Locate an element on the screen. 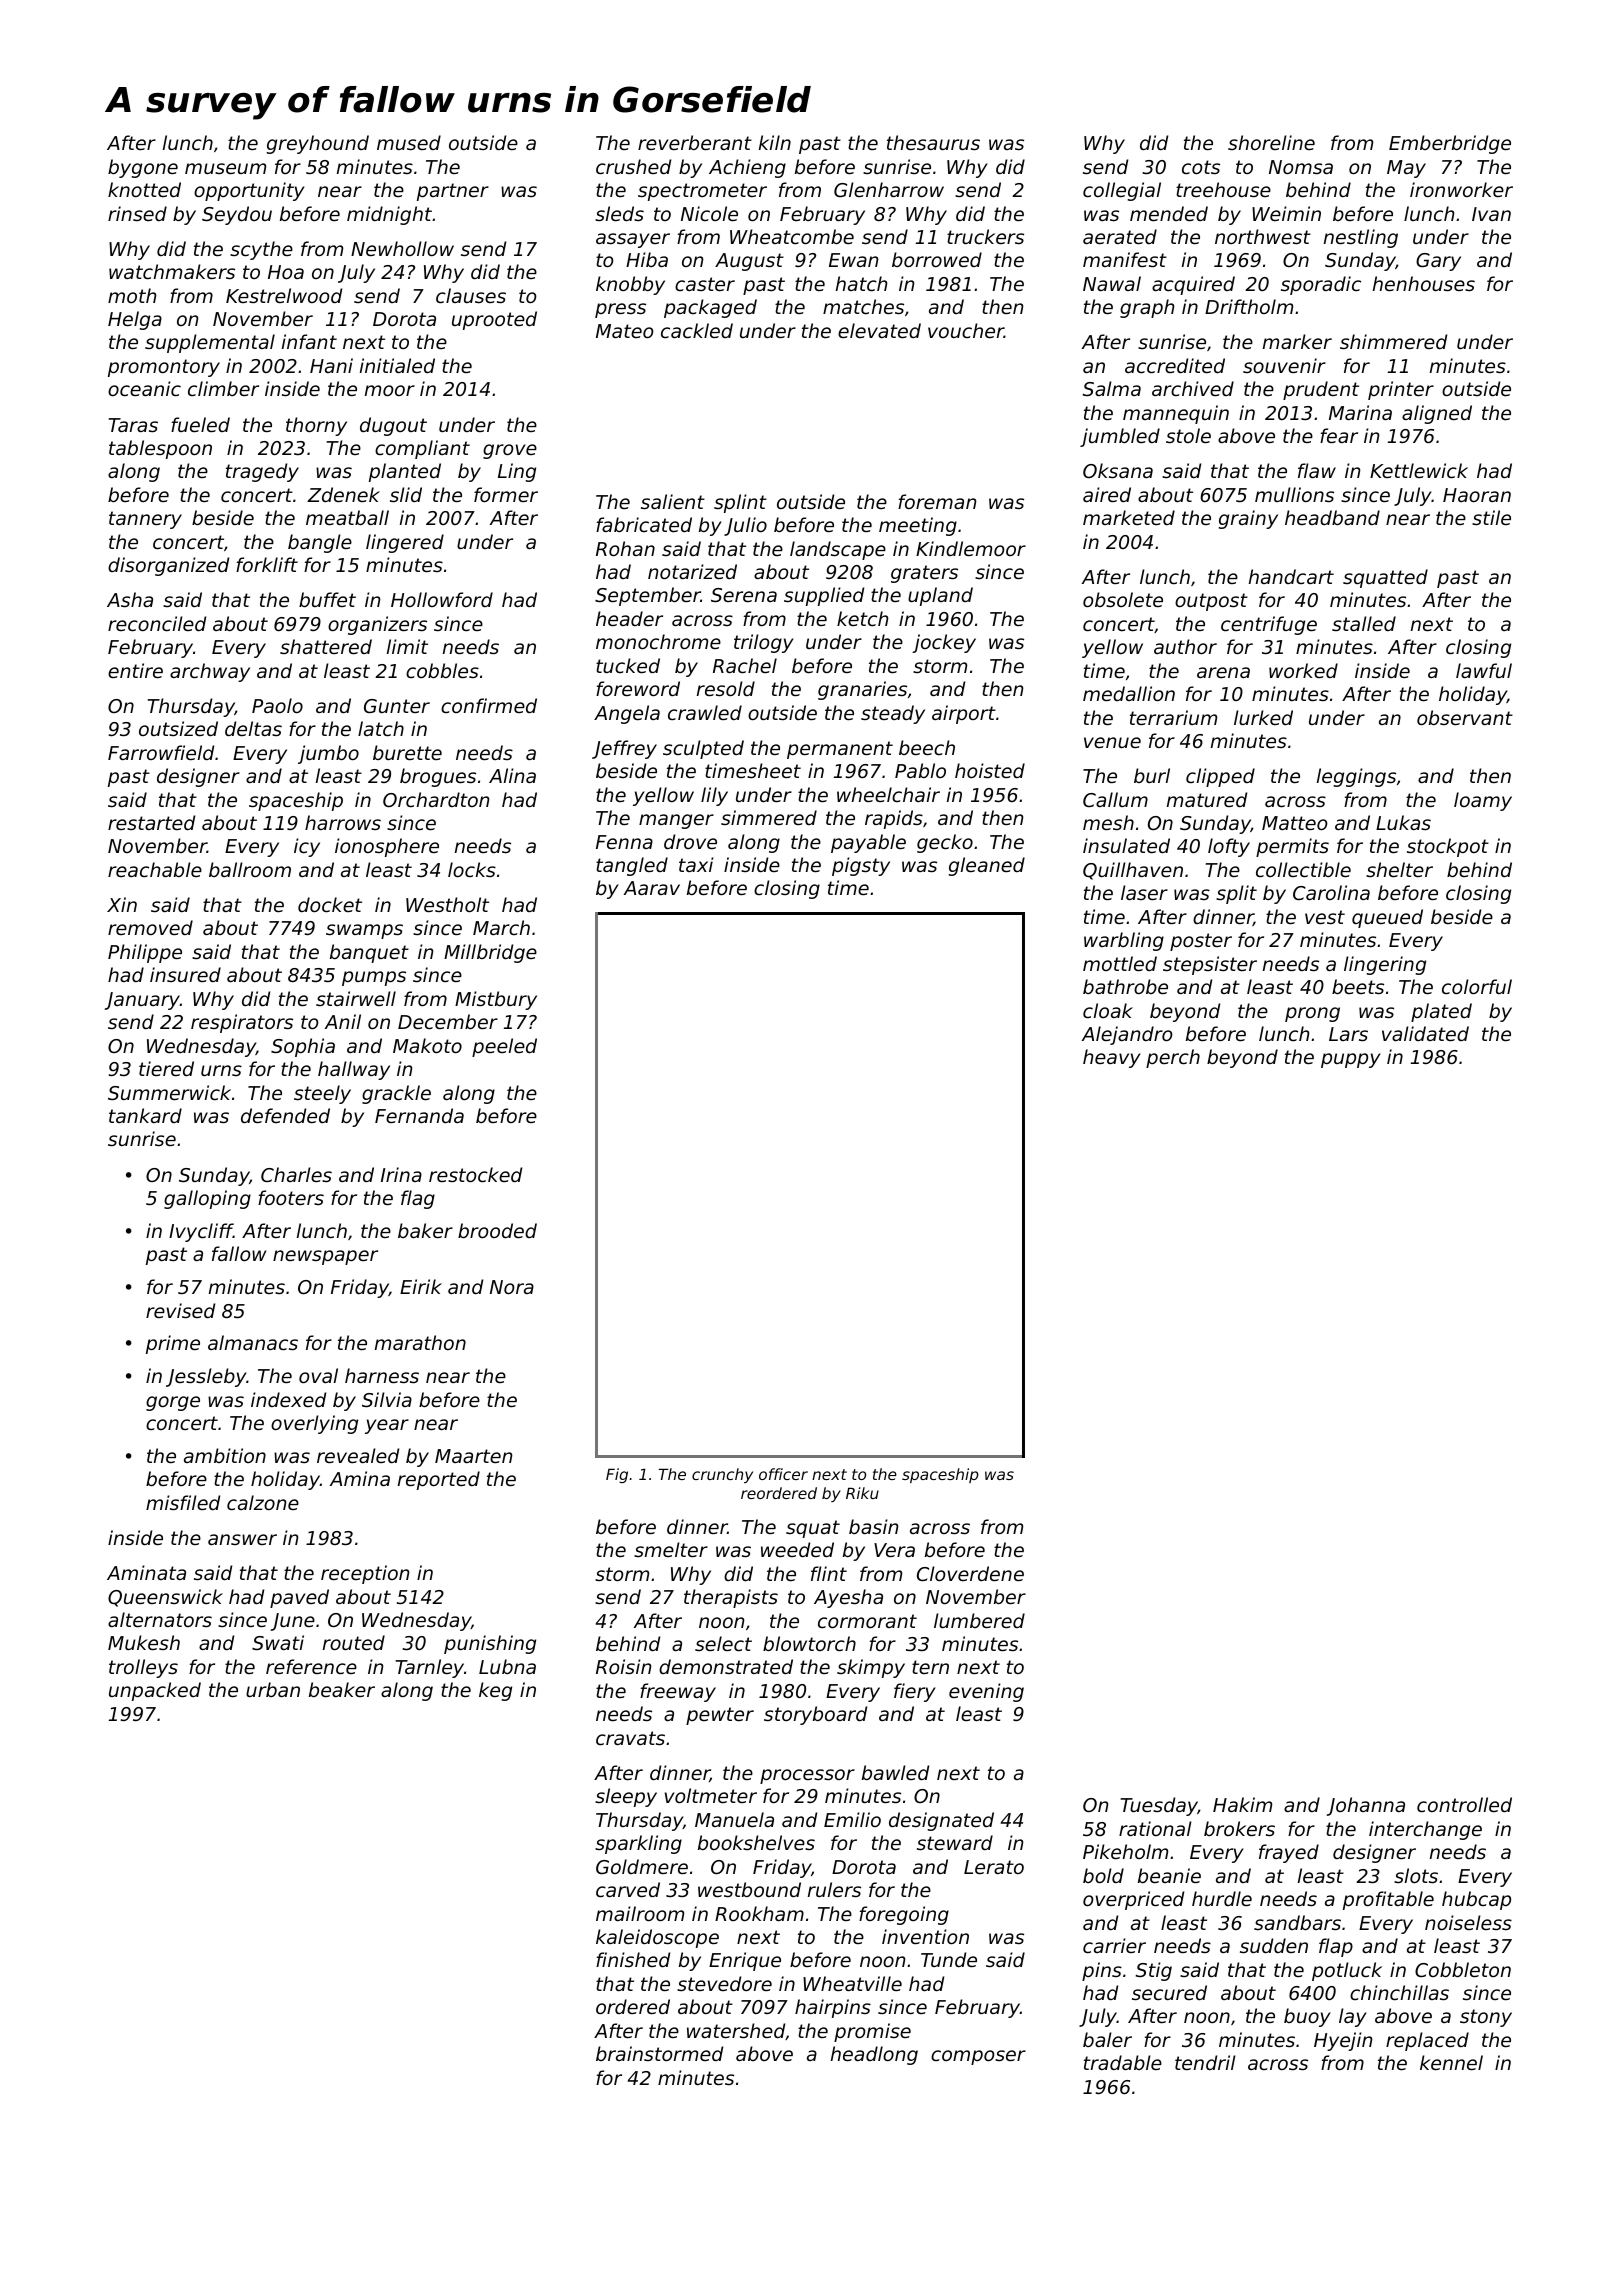 The image size is (1620, 2292). climber is located at coordinates (223, 388).
